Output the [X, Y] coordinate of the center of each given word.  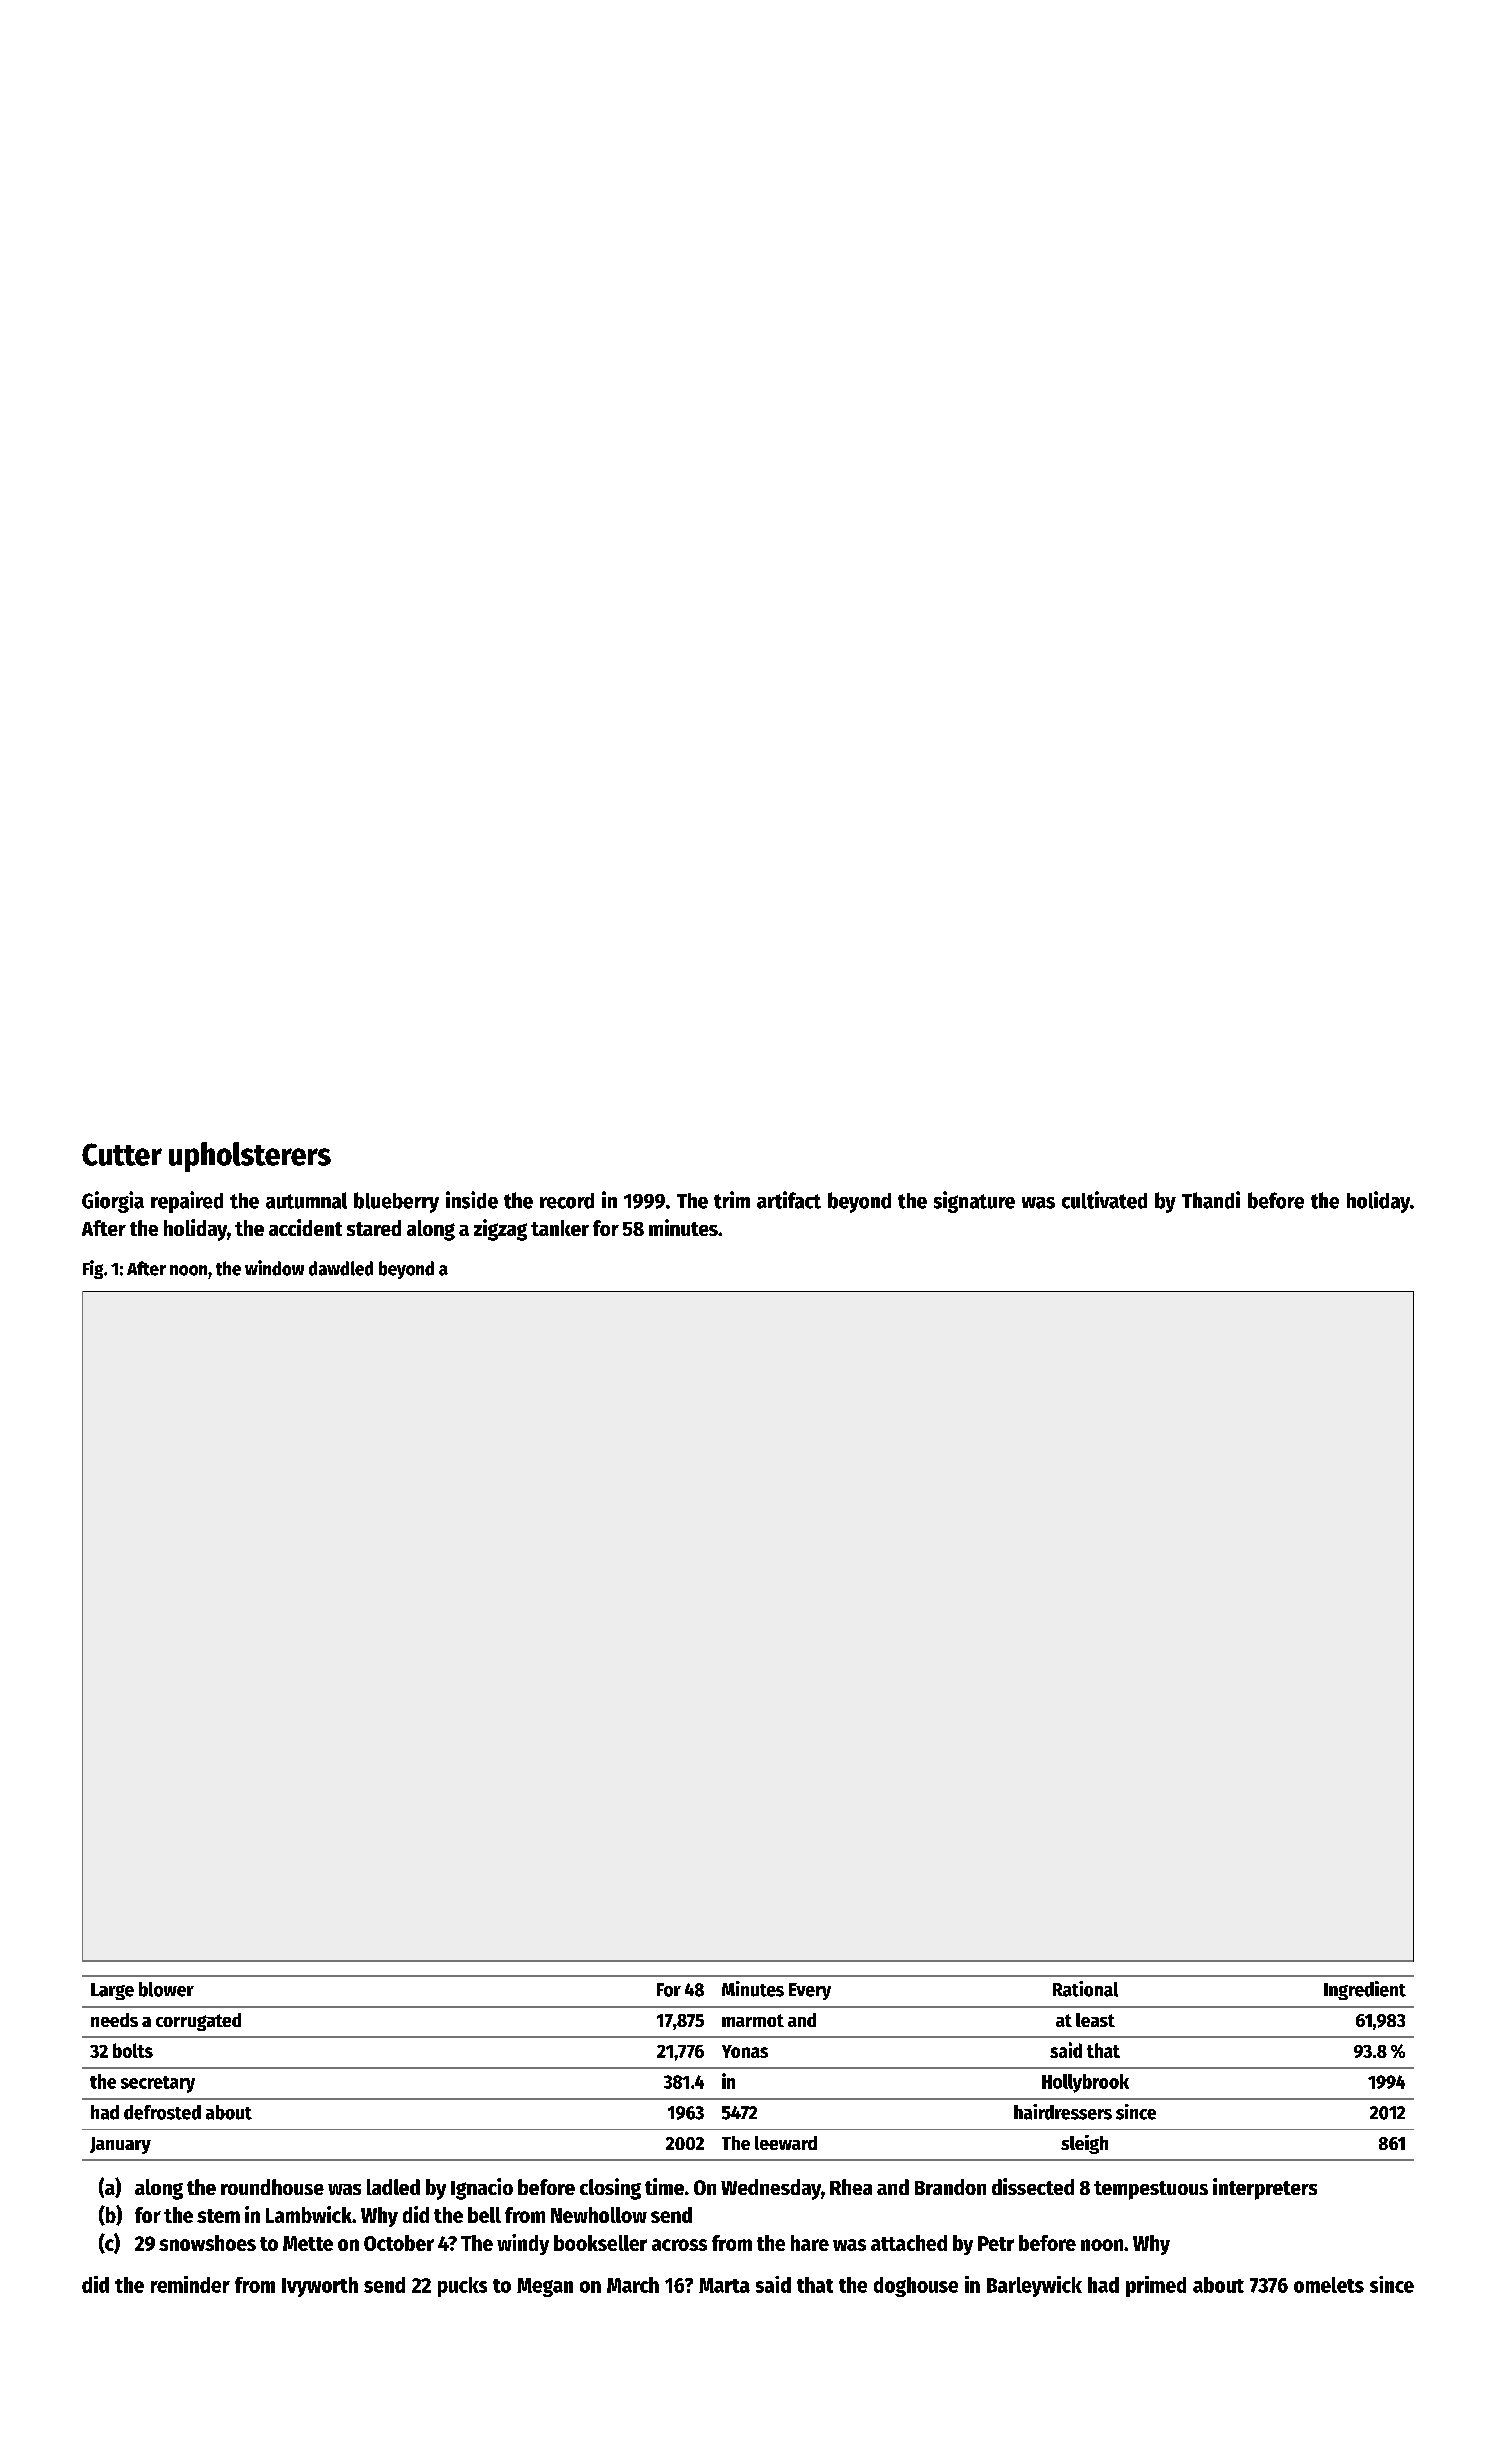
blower [166, 1989]
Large [112, 1991]
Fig [93, 1269]
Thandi [1211, 1200]
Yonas [745, 2051]
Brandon [950, 2187]
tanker [560, 1228]
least [1095, 2020]
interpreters [1265, 2189]
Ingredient [1365, 1990]
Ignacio [482, 2189]
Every [810, 1991]
